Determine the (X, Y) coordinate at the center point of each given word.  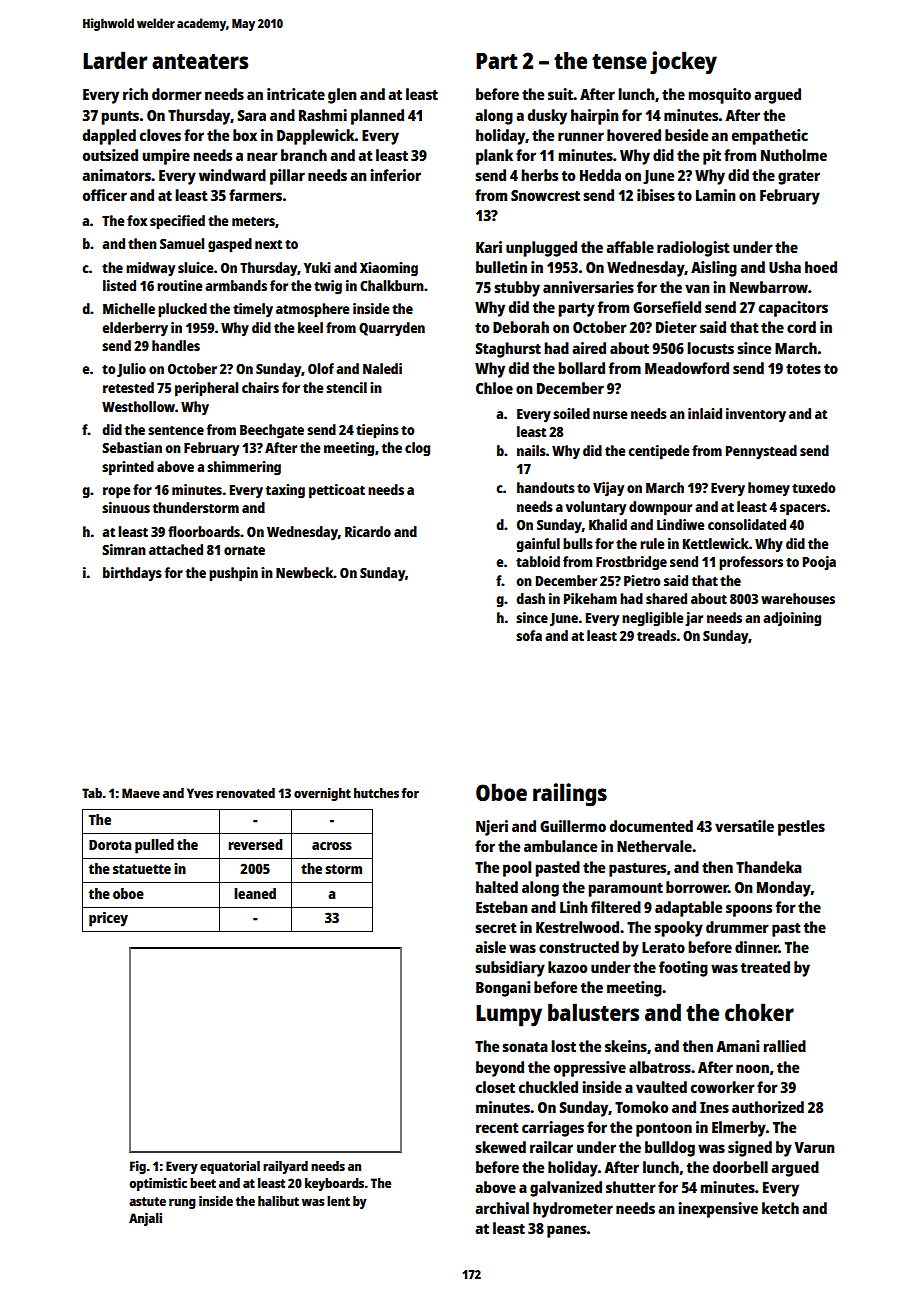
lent (338, 1201)
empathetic (770, 137)
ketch (780, 1208)
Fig (138, 1167)
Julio (131, 370)
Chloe (494, 388)
